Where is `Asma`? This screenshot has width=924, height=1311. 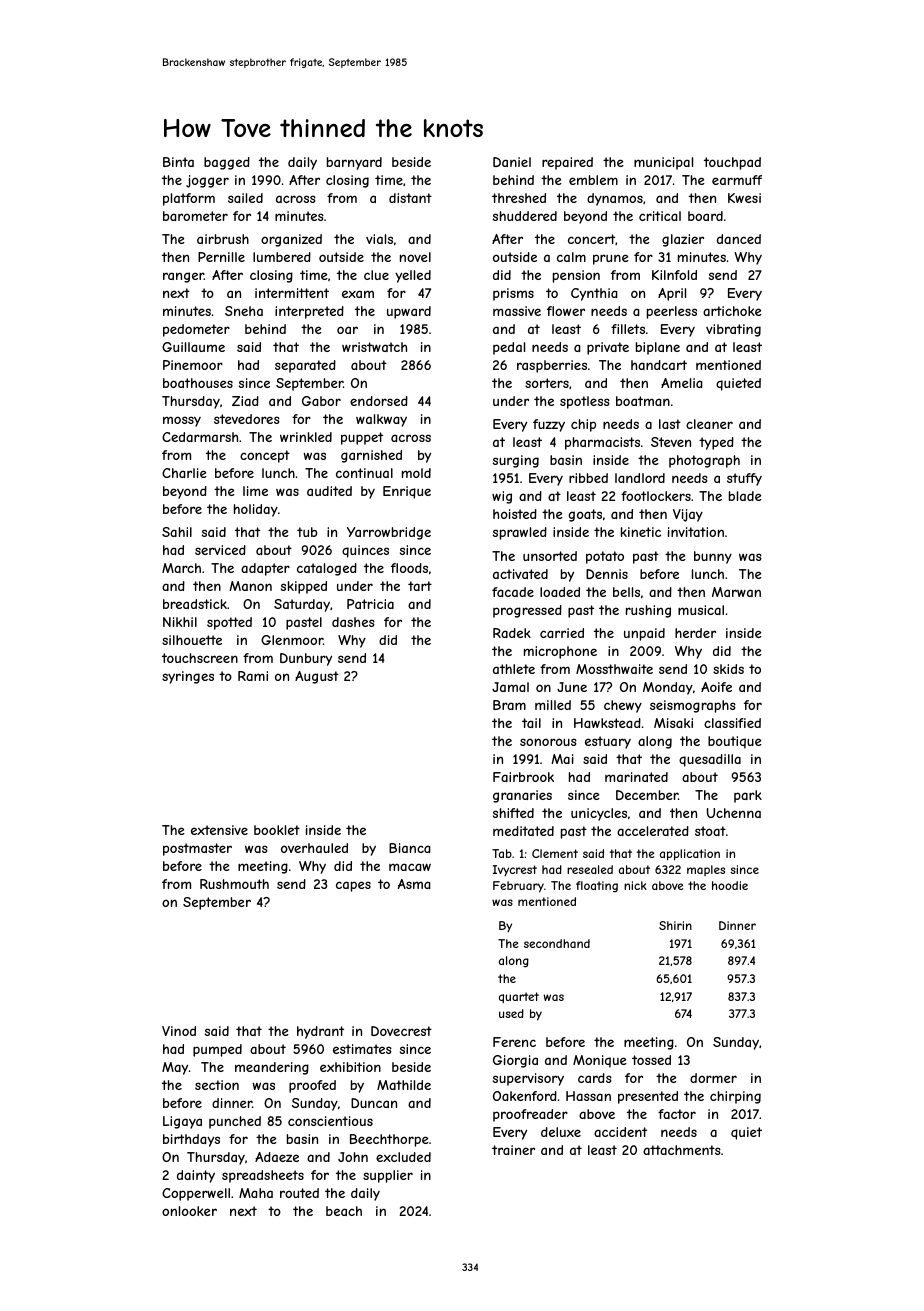 Asma is located at coordinates (414, 884).
